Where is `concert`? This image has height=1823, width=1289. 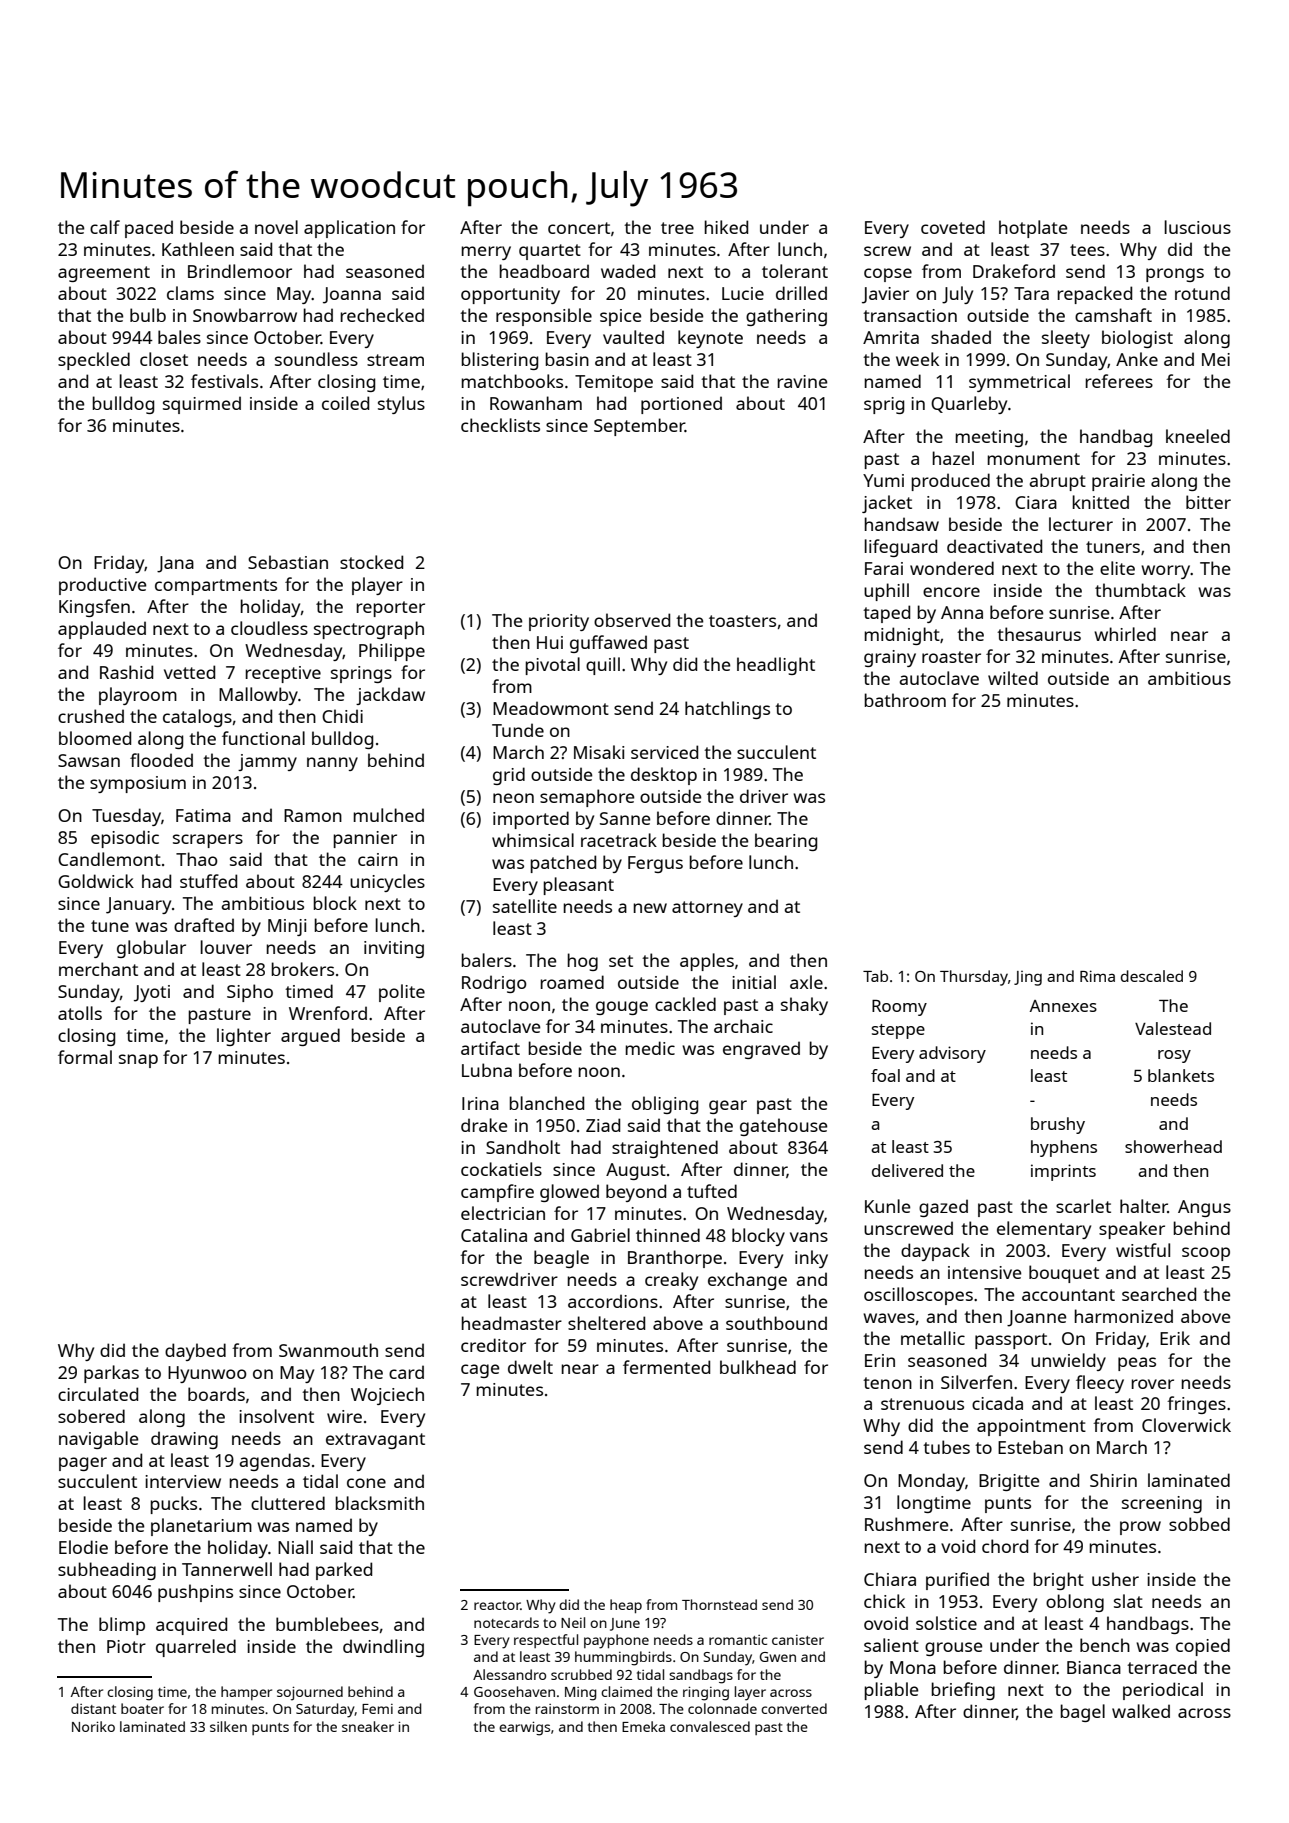 concert is located at coordinates (579, 228).
